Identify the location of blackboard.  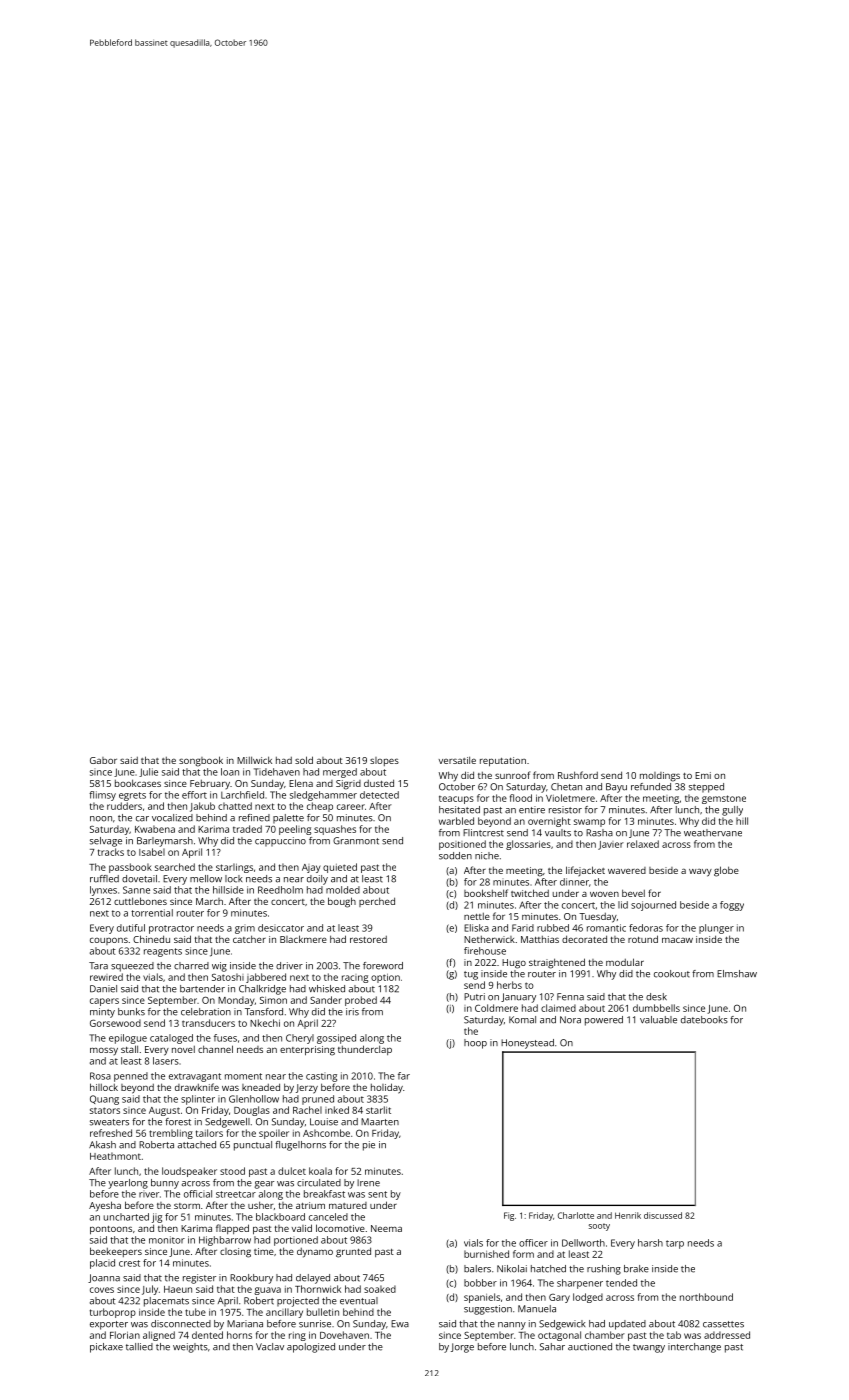
(280, 1217).
